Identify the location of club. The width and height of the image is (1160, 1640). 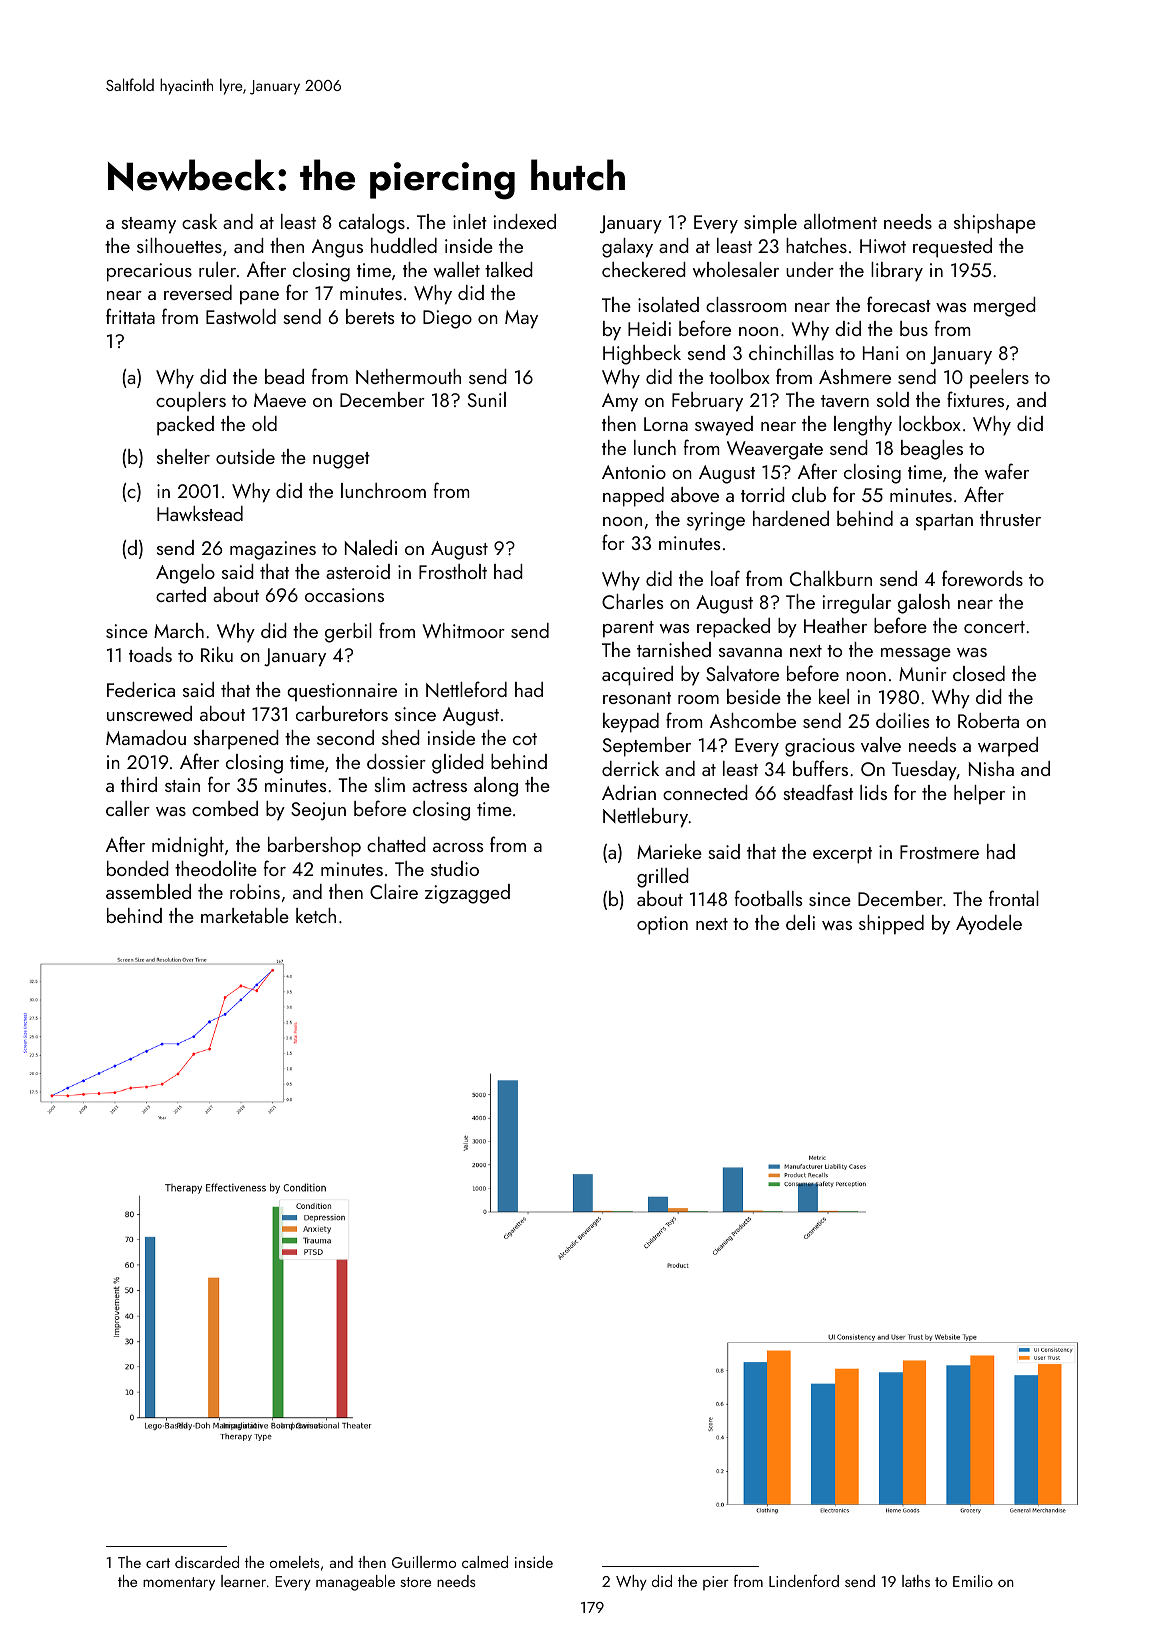
(809, 494).
